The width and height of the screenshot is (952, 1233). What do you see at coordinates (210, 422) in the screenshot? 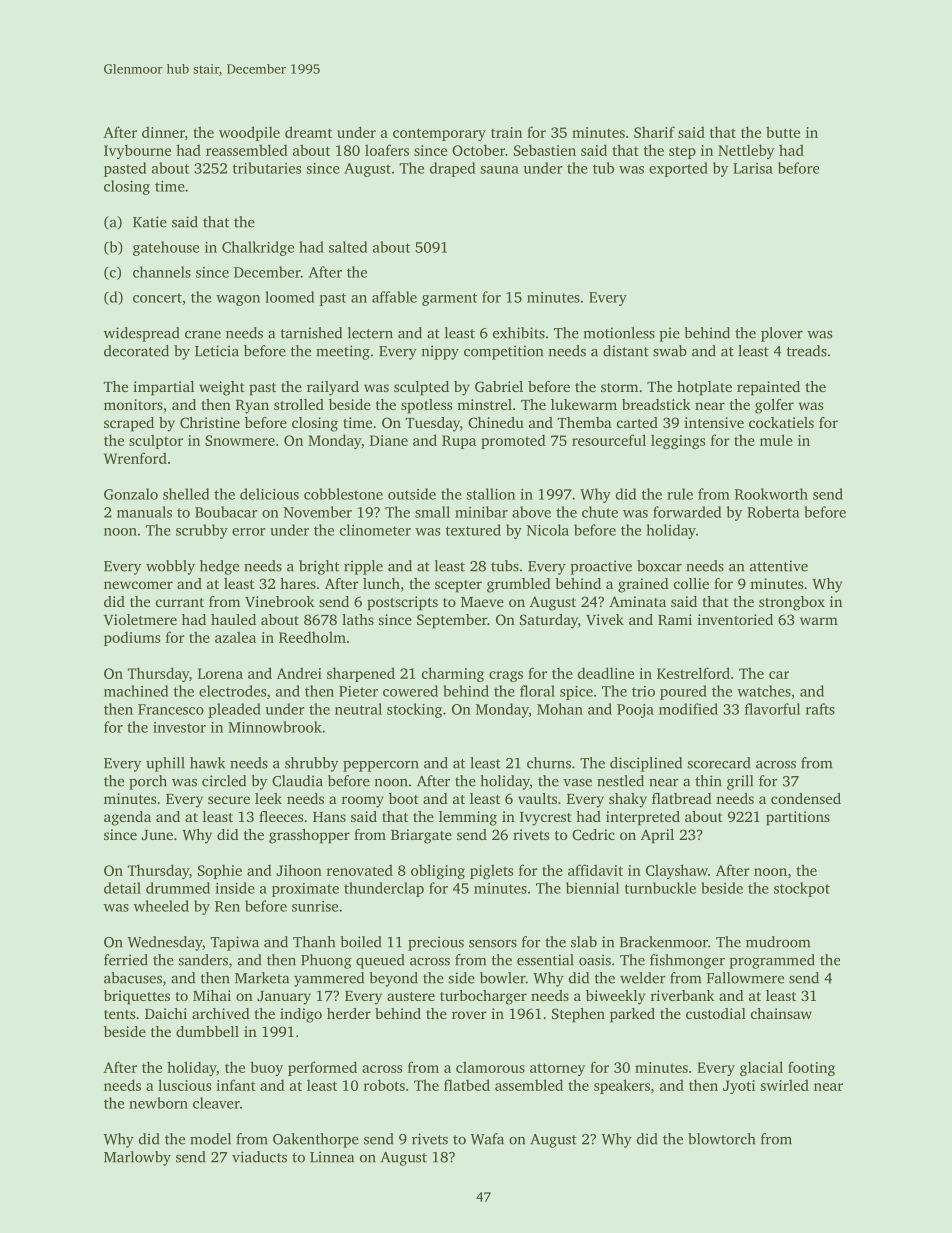
I see `Christine` at bounding box center [210, 422].
